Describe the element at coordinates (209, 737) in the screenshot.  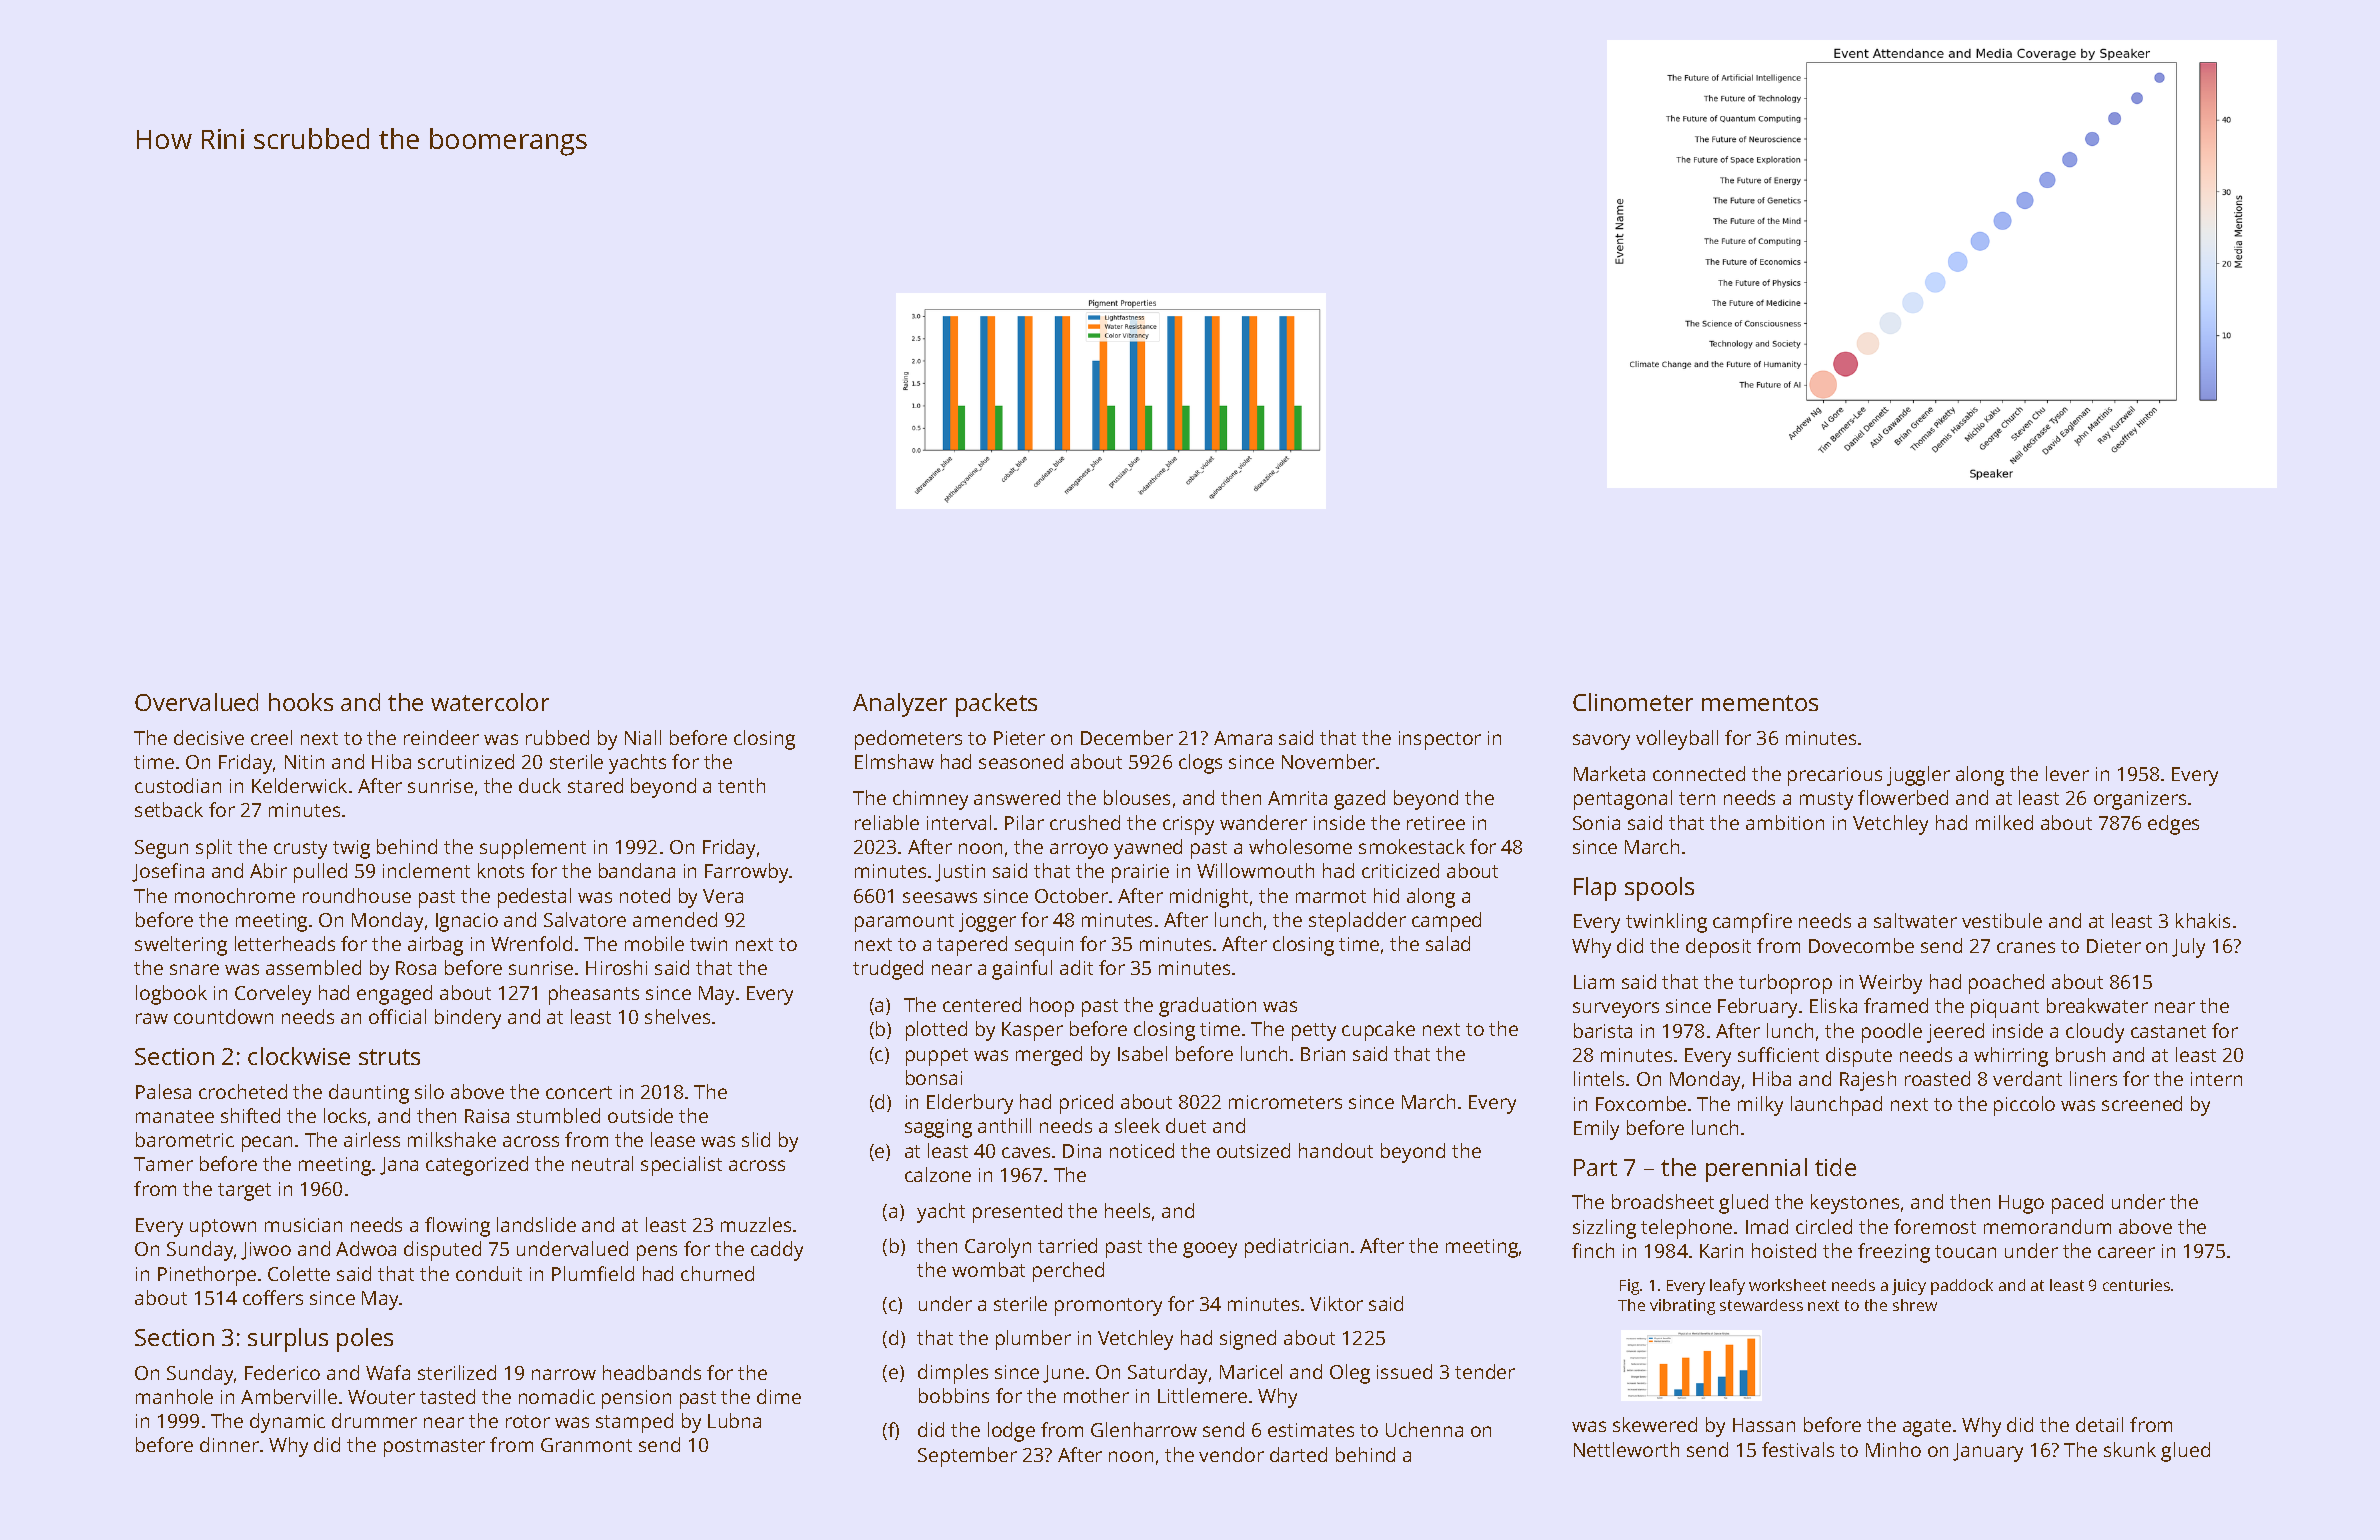
I see `decisive` at that location.
